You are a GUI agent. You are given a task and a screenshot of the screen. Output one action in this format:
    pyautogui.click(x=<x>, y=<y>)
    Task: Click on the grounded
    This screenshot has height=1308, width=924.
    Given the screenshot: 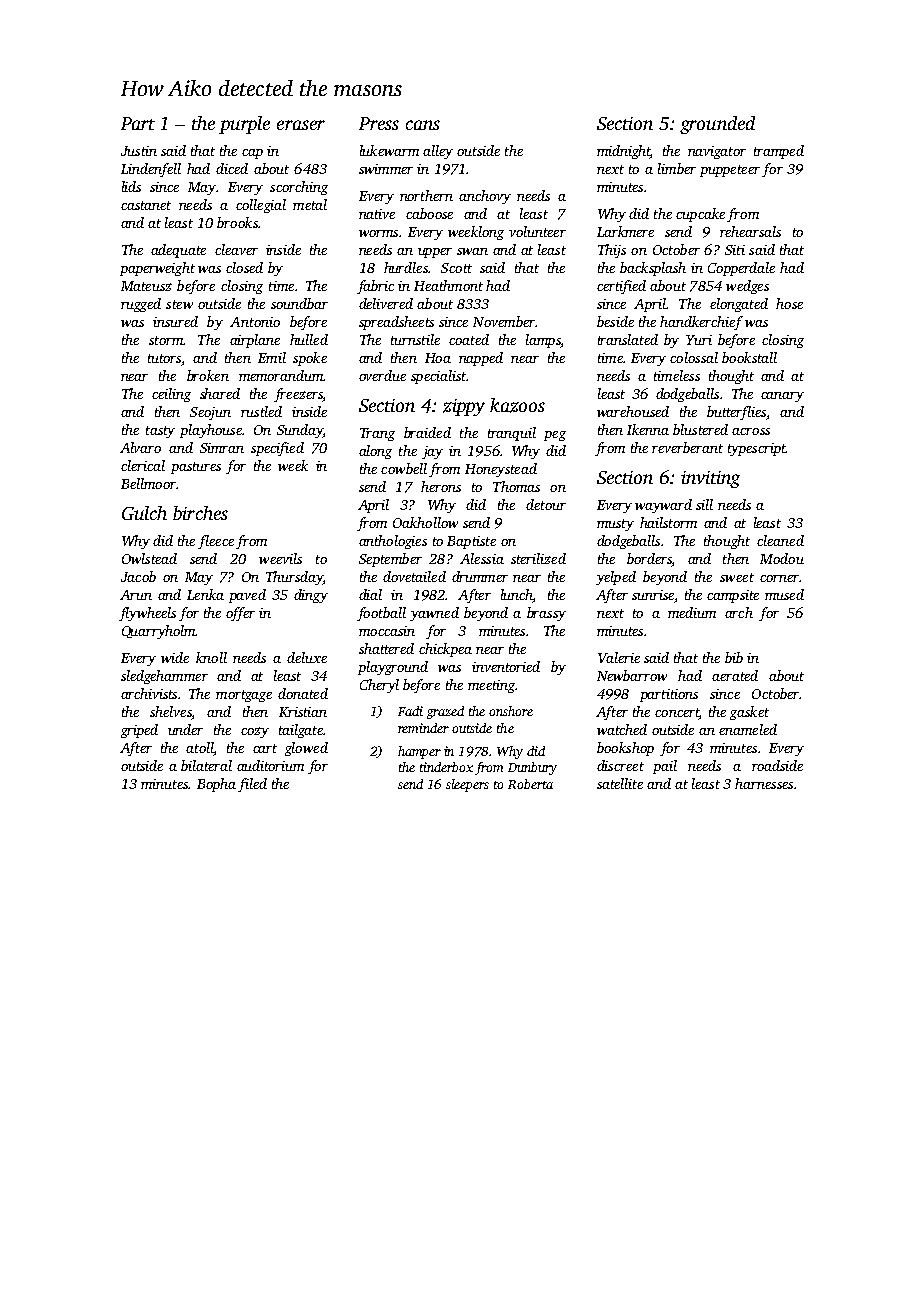 What is the action you would take?
    pyautogui.click(x=717, y=125)
